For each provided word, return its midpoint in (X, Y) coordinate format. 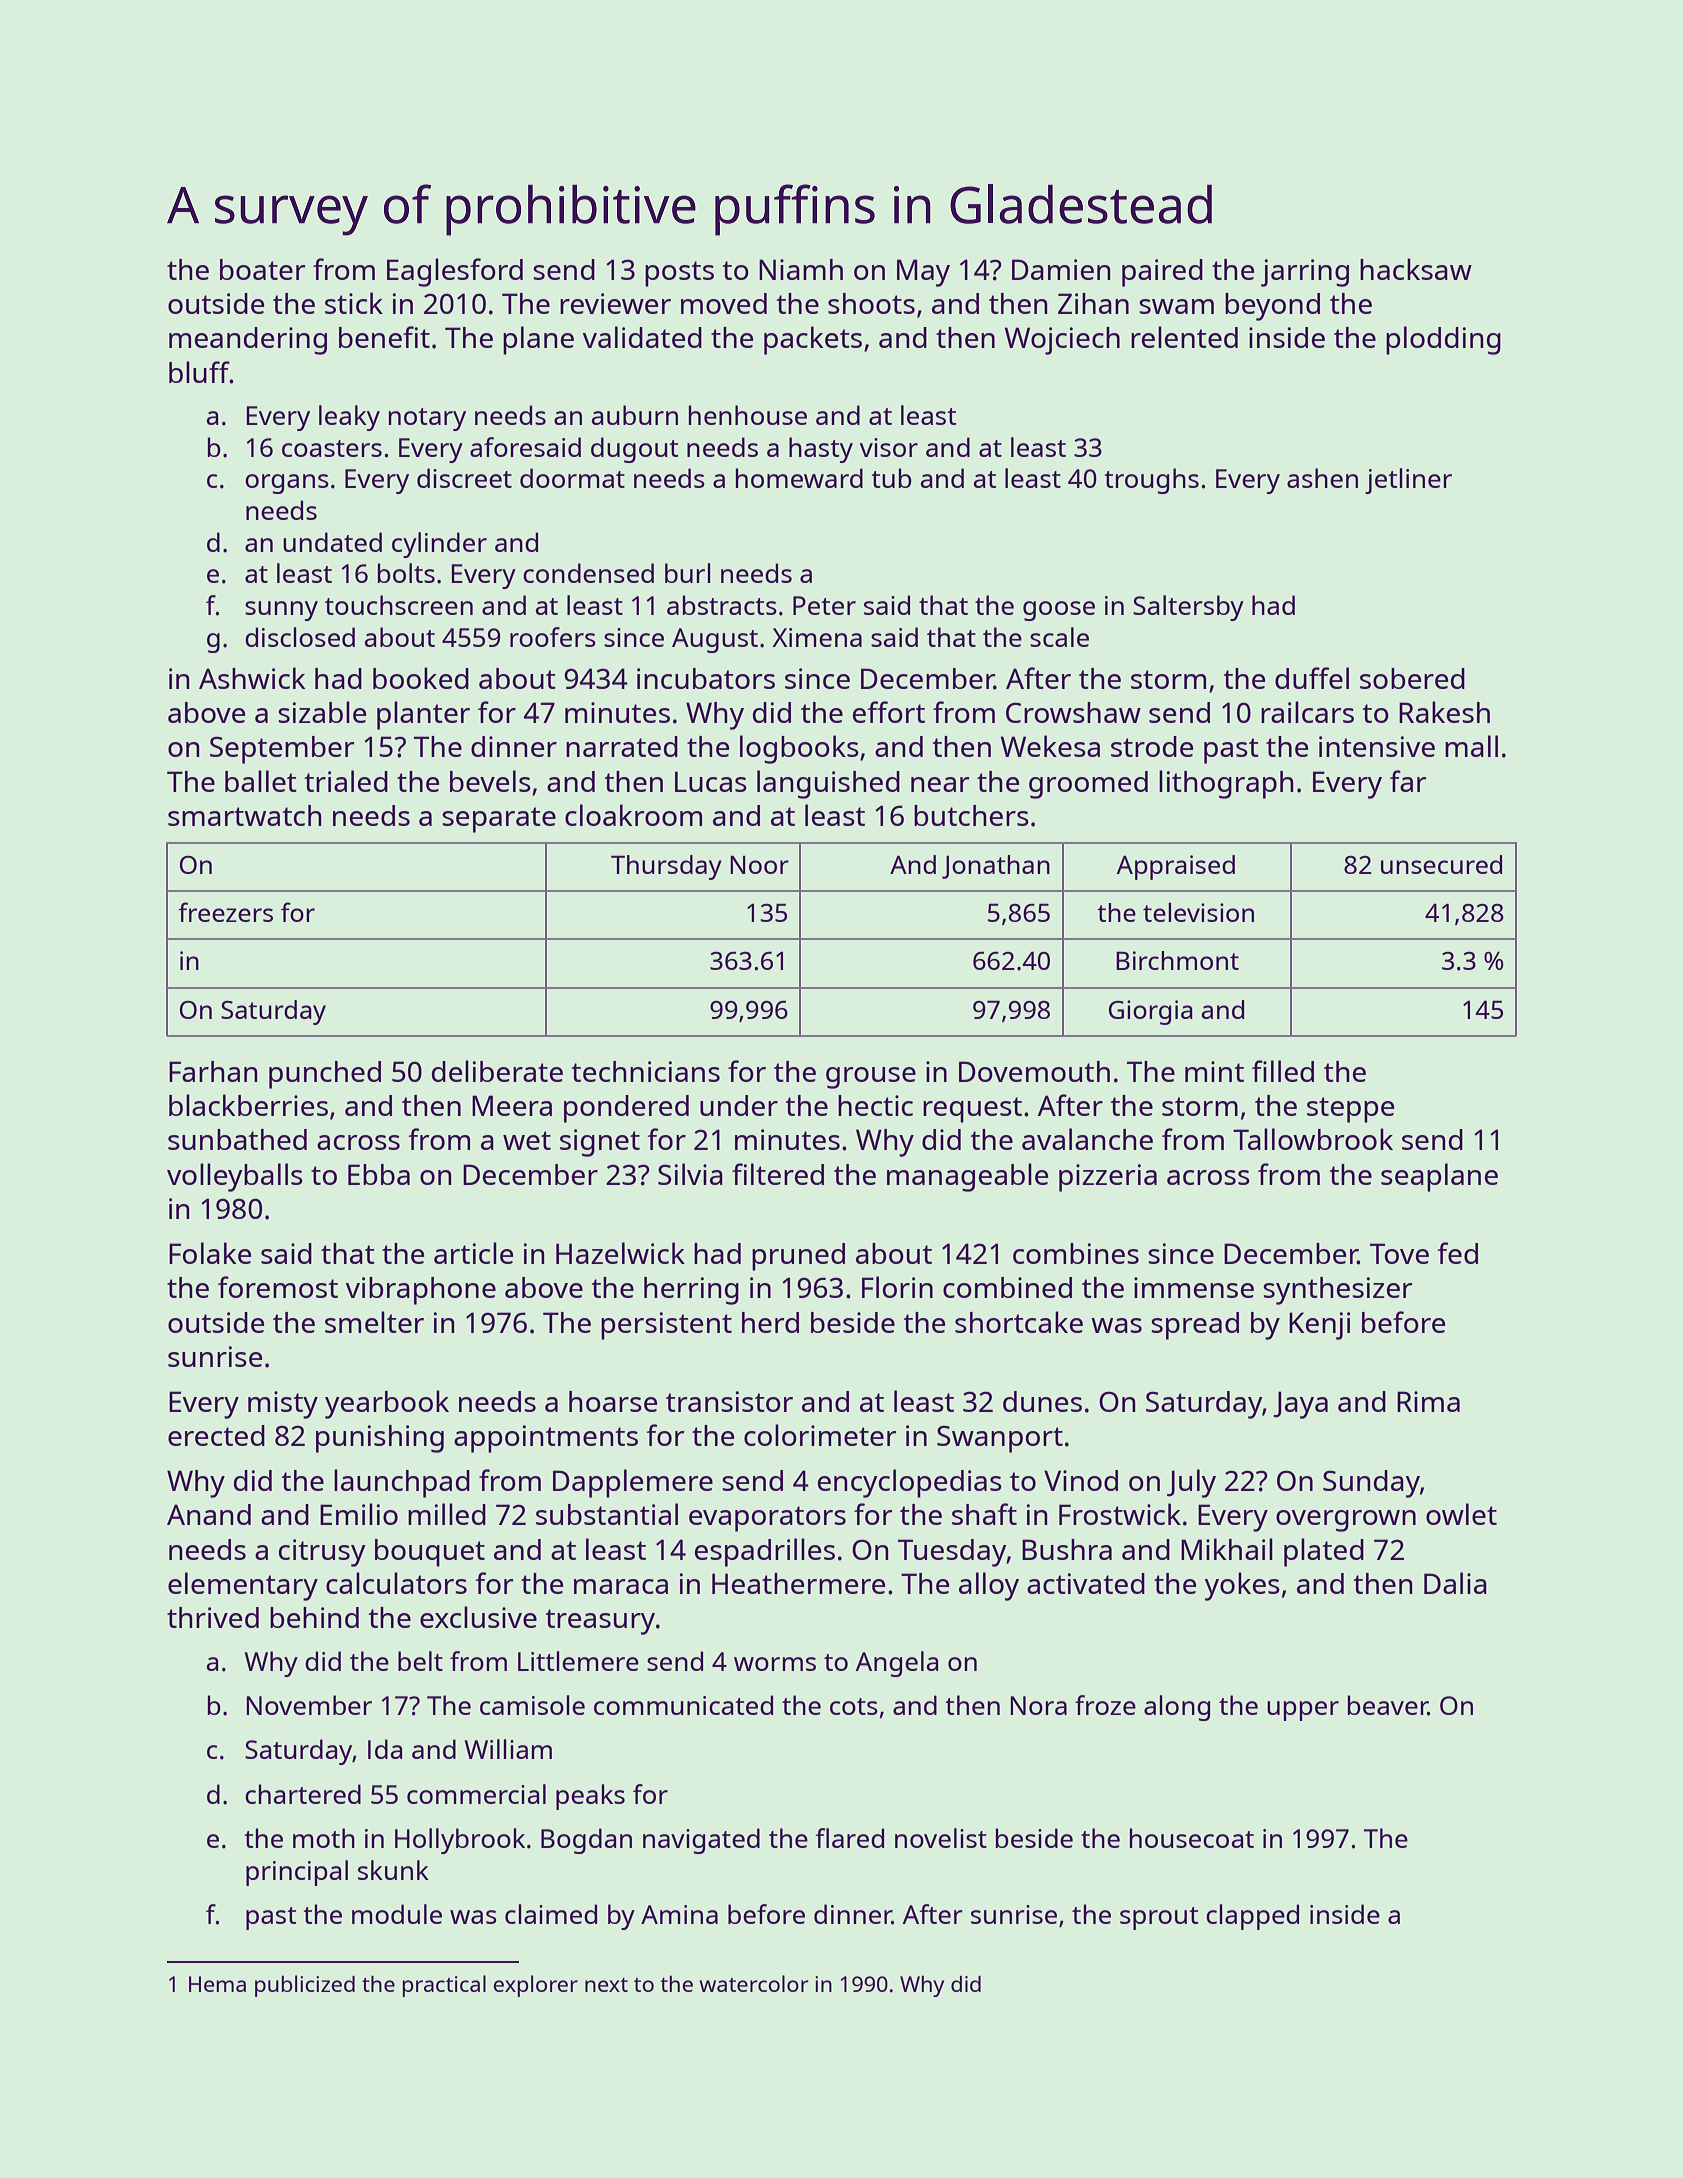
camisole (532, 1705)
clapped (1252, 1917)
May (923, 273)
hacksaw (1416, 269)
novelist (941, 1838)
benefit (384, 337)
